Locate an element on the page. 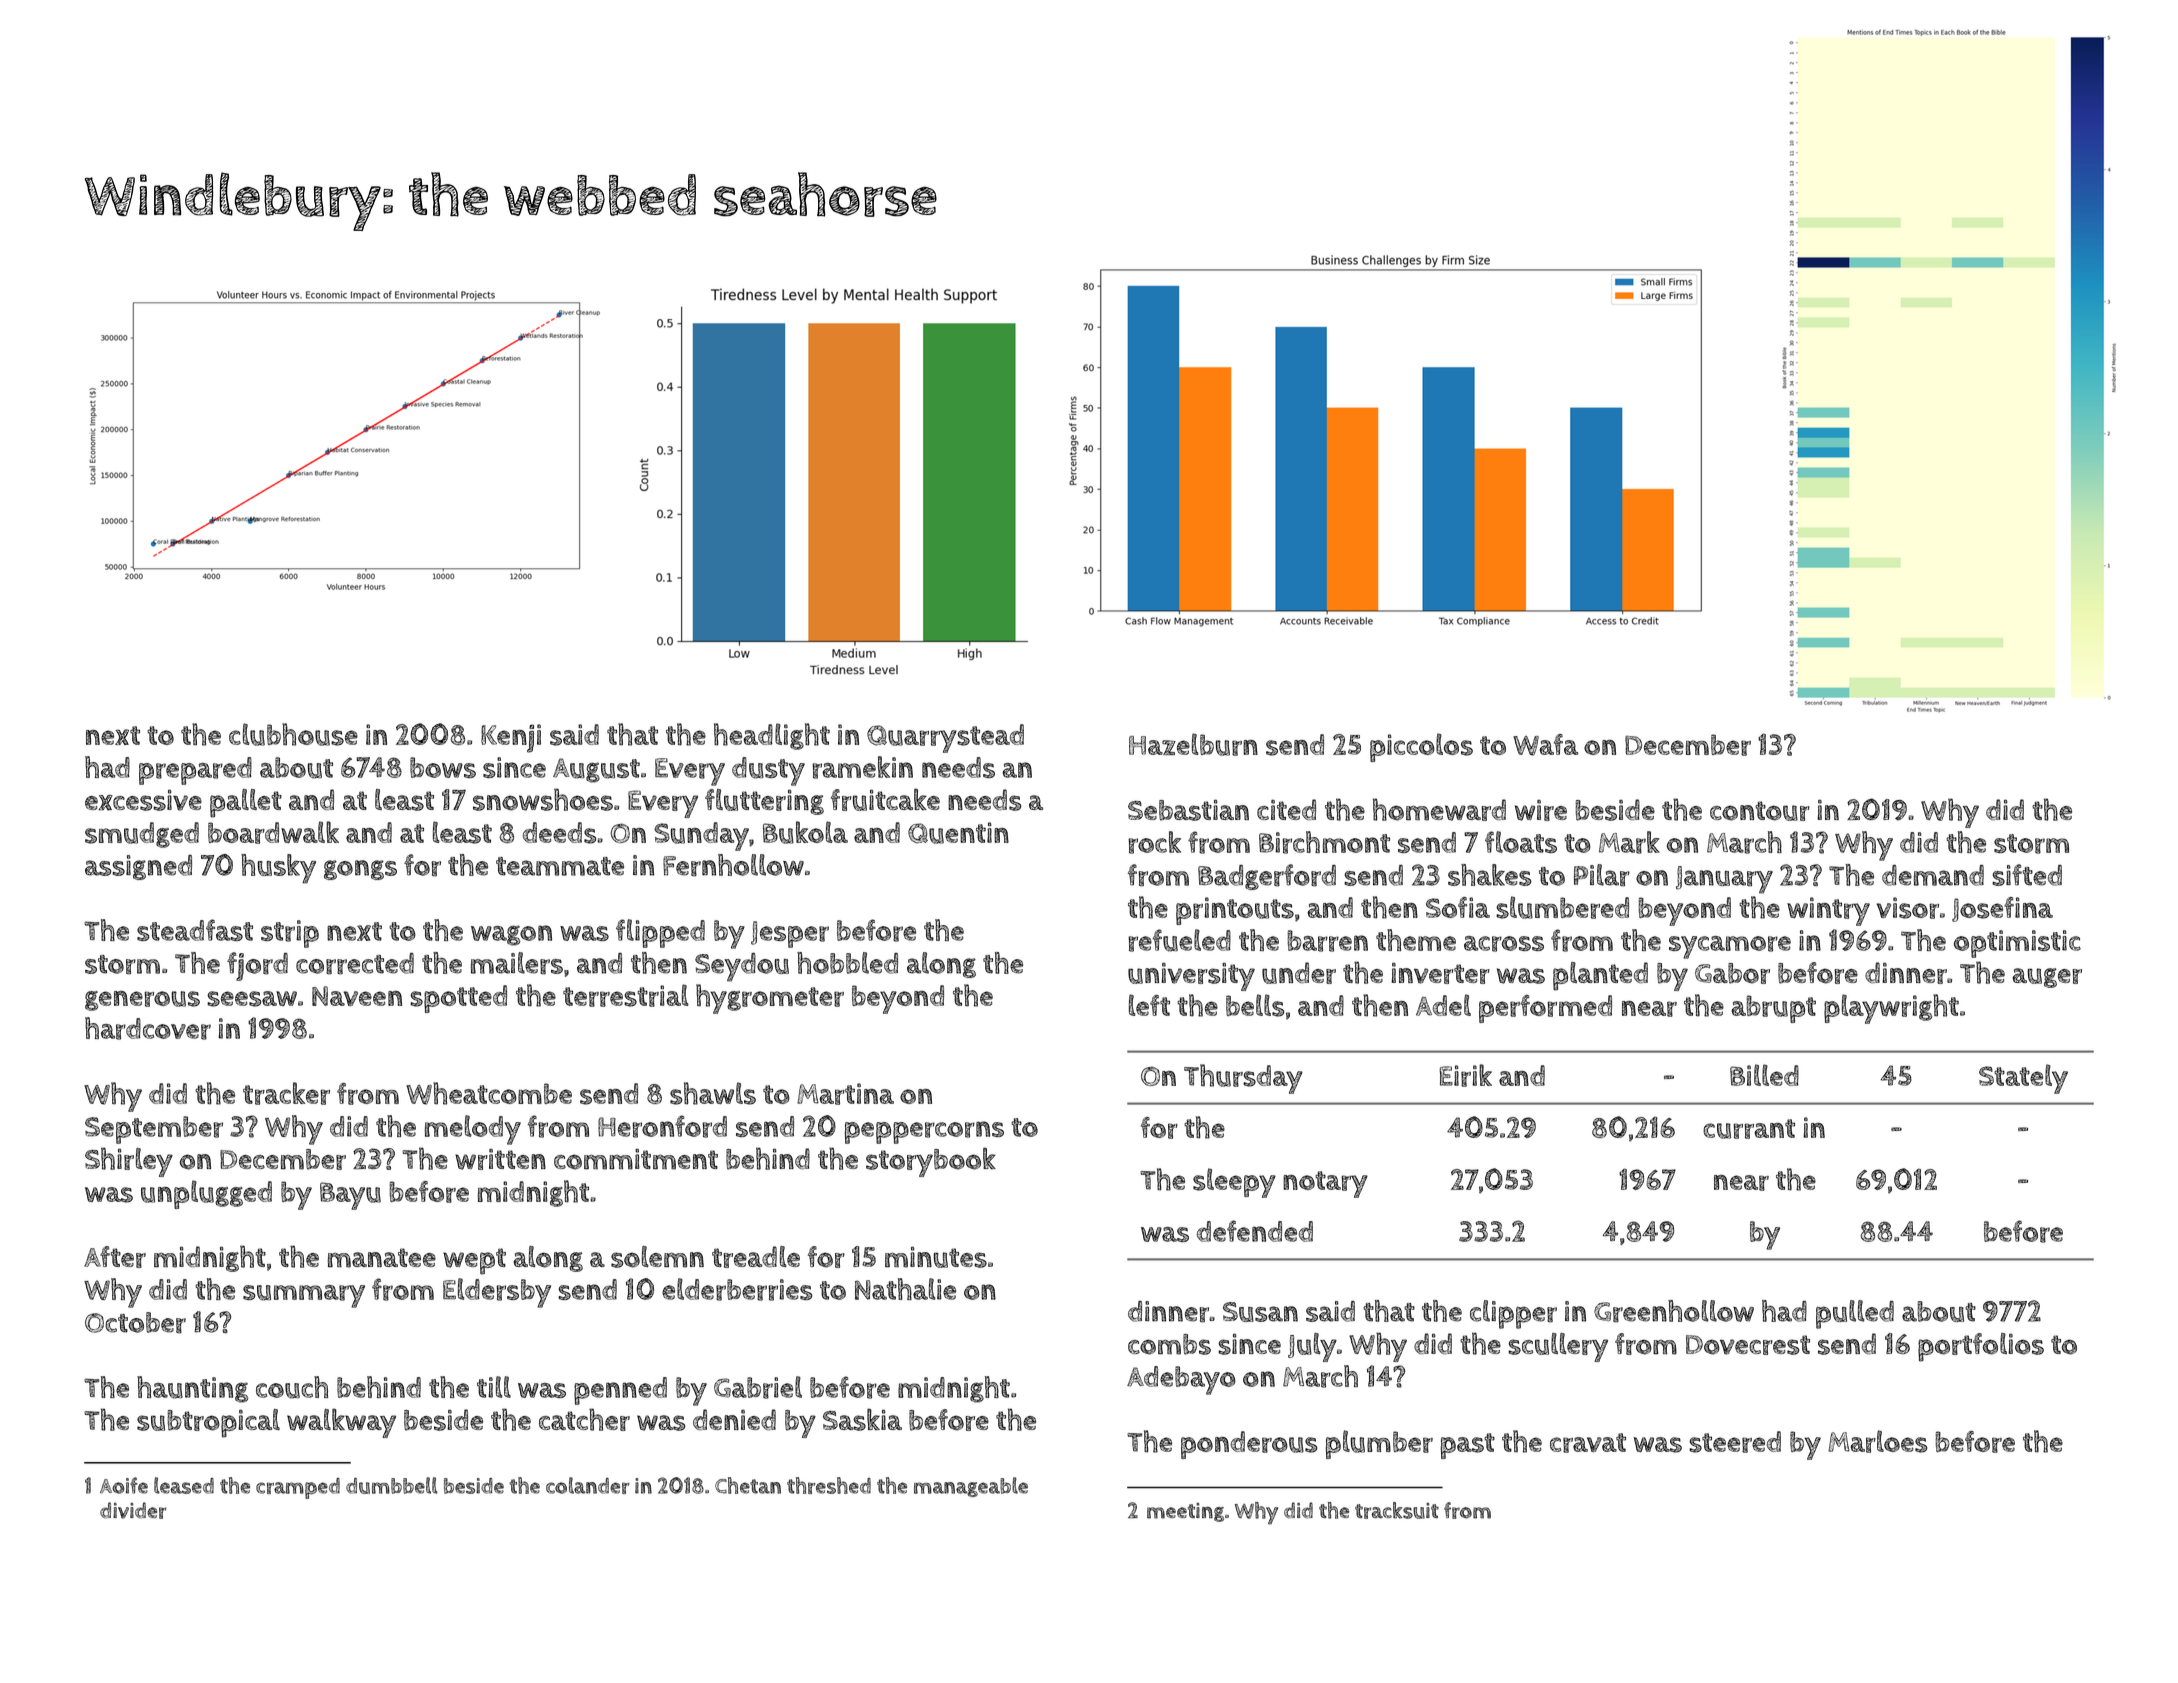 This document has height=1683, width=2178. contour is located at coordinates (1760, 811).
